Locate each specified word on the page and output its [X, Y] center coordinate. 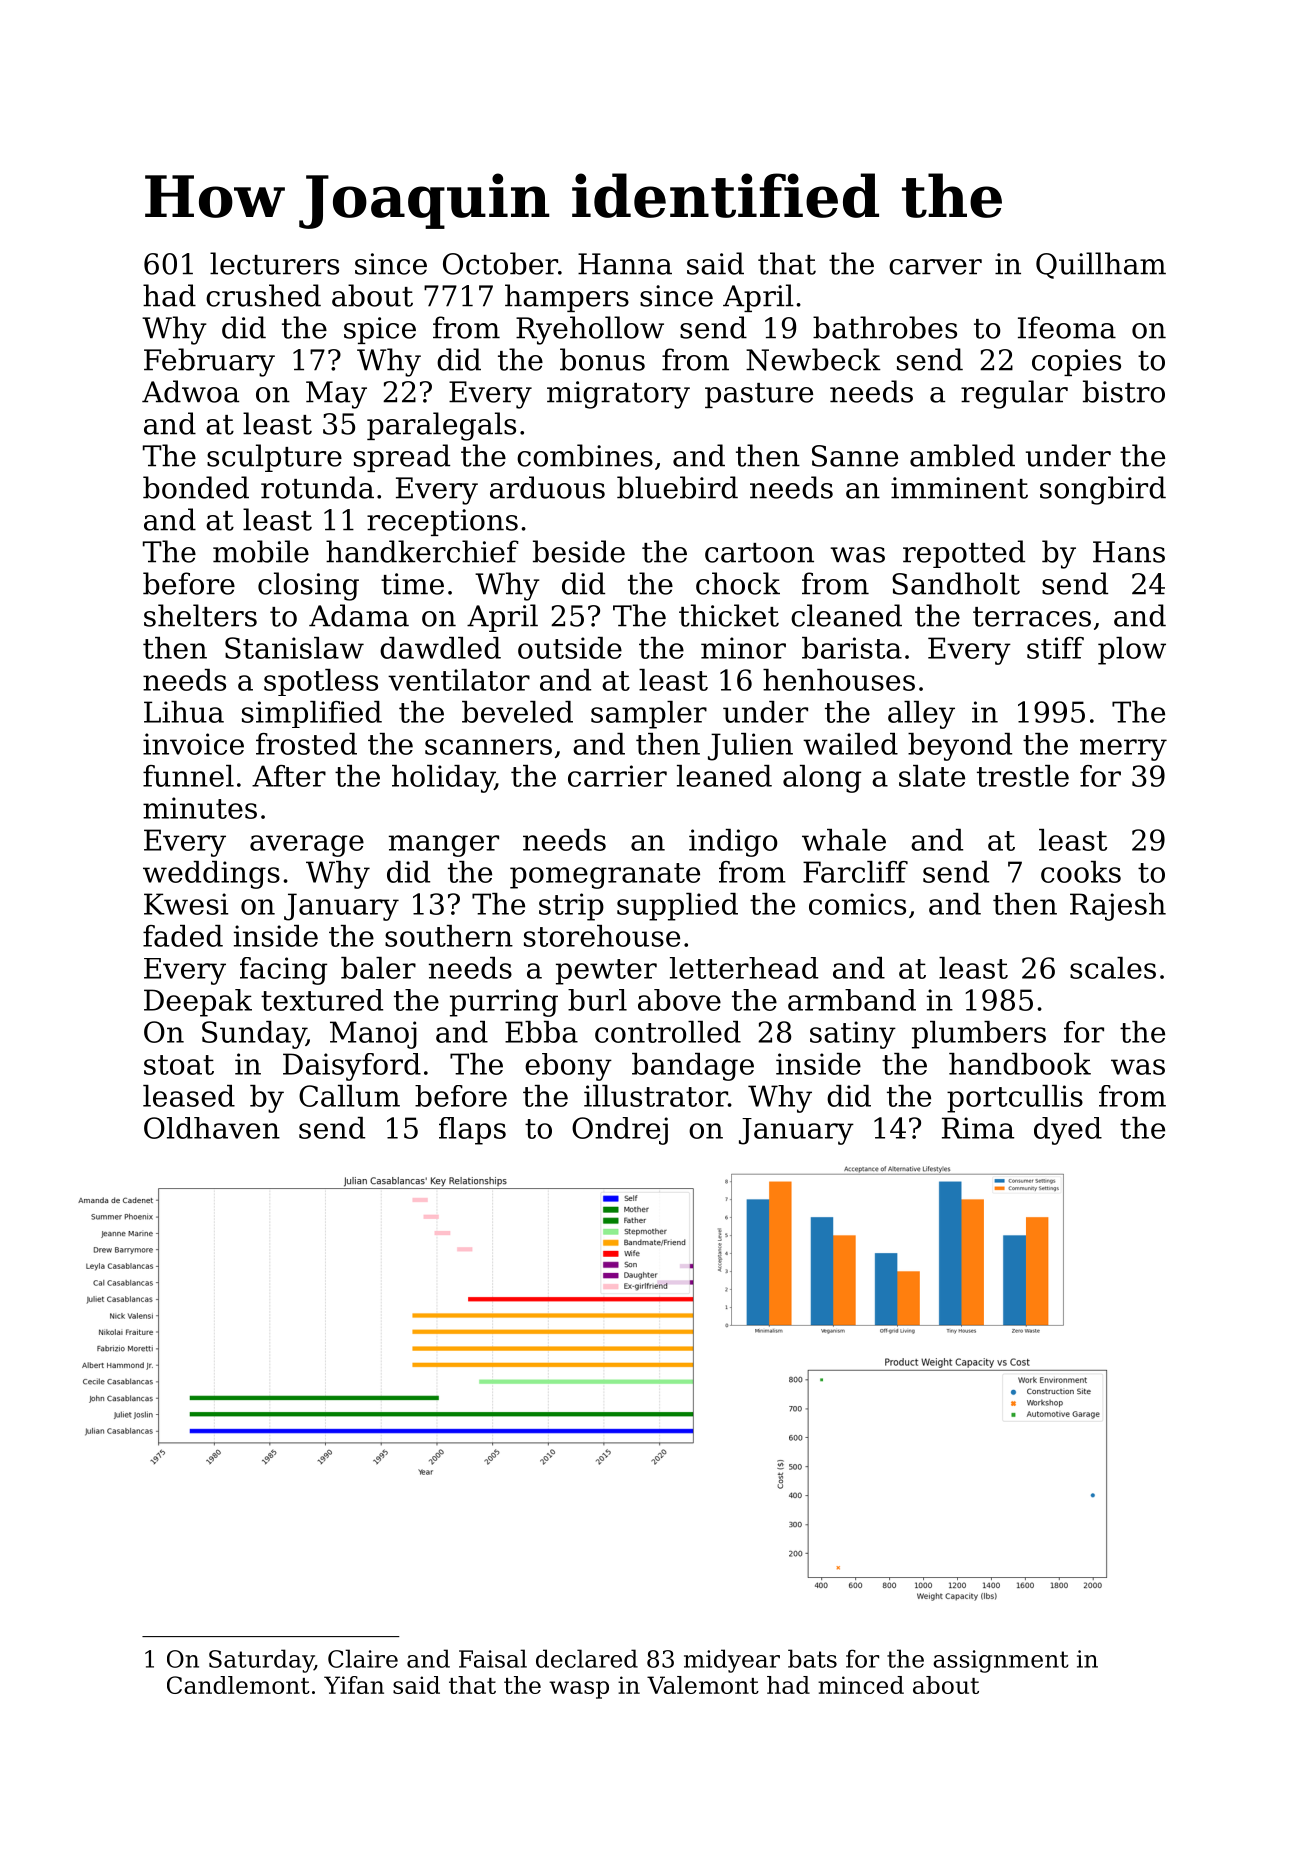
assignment [1001, 1661]
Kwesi [186, 904]
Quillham [1101, 265]
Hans [1129, 552]
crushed [263, 295]
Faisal [493, 1658]
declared [587, 1658]
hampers [567, 298]
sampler [649, 715]
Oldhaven [212, 1128]
